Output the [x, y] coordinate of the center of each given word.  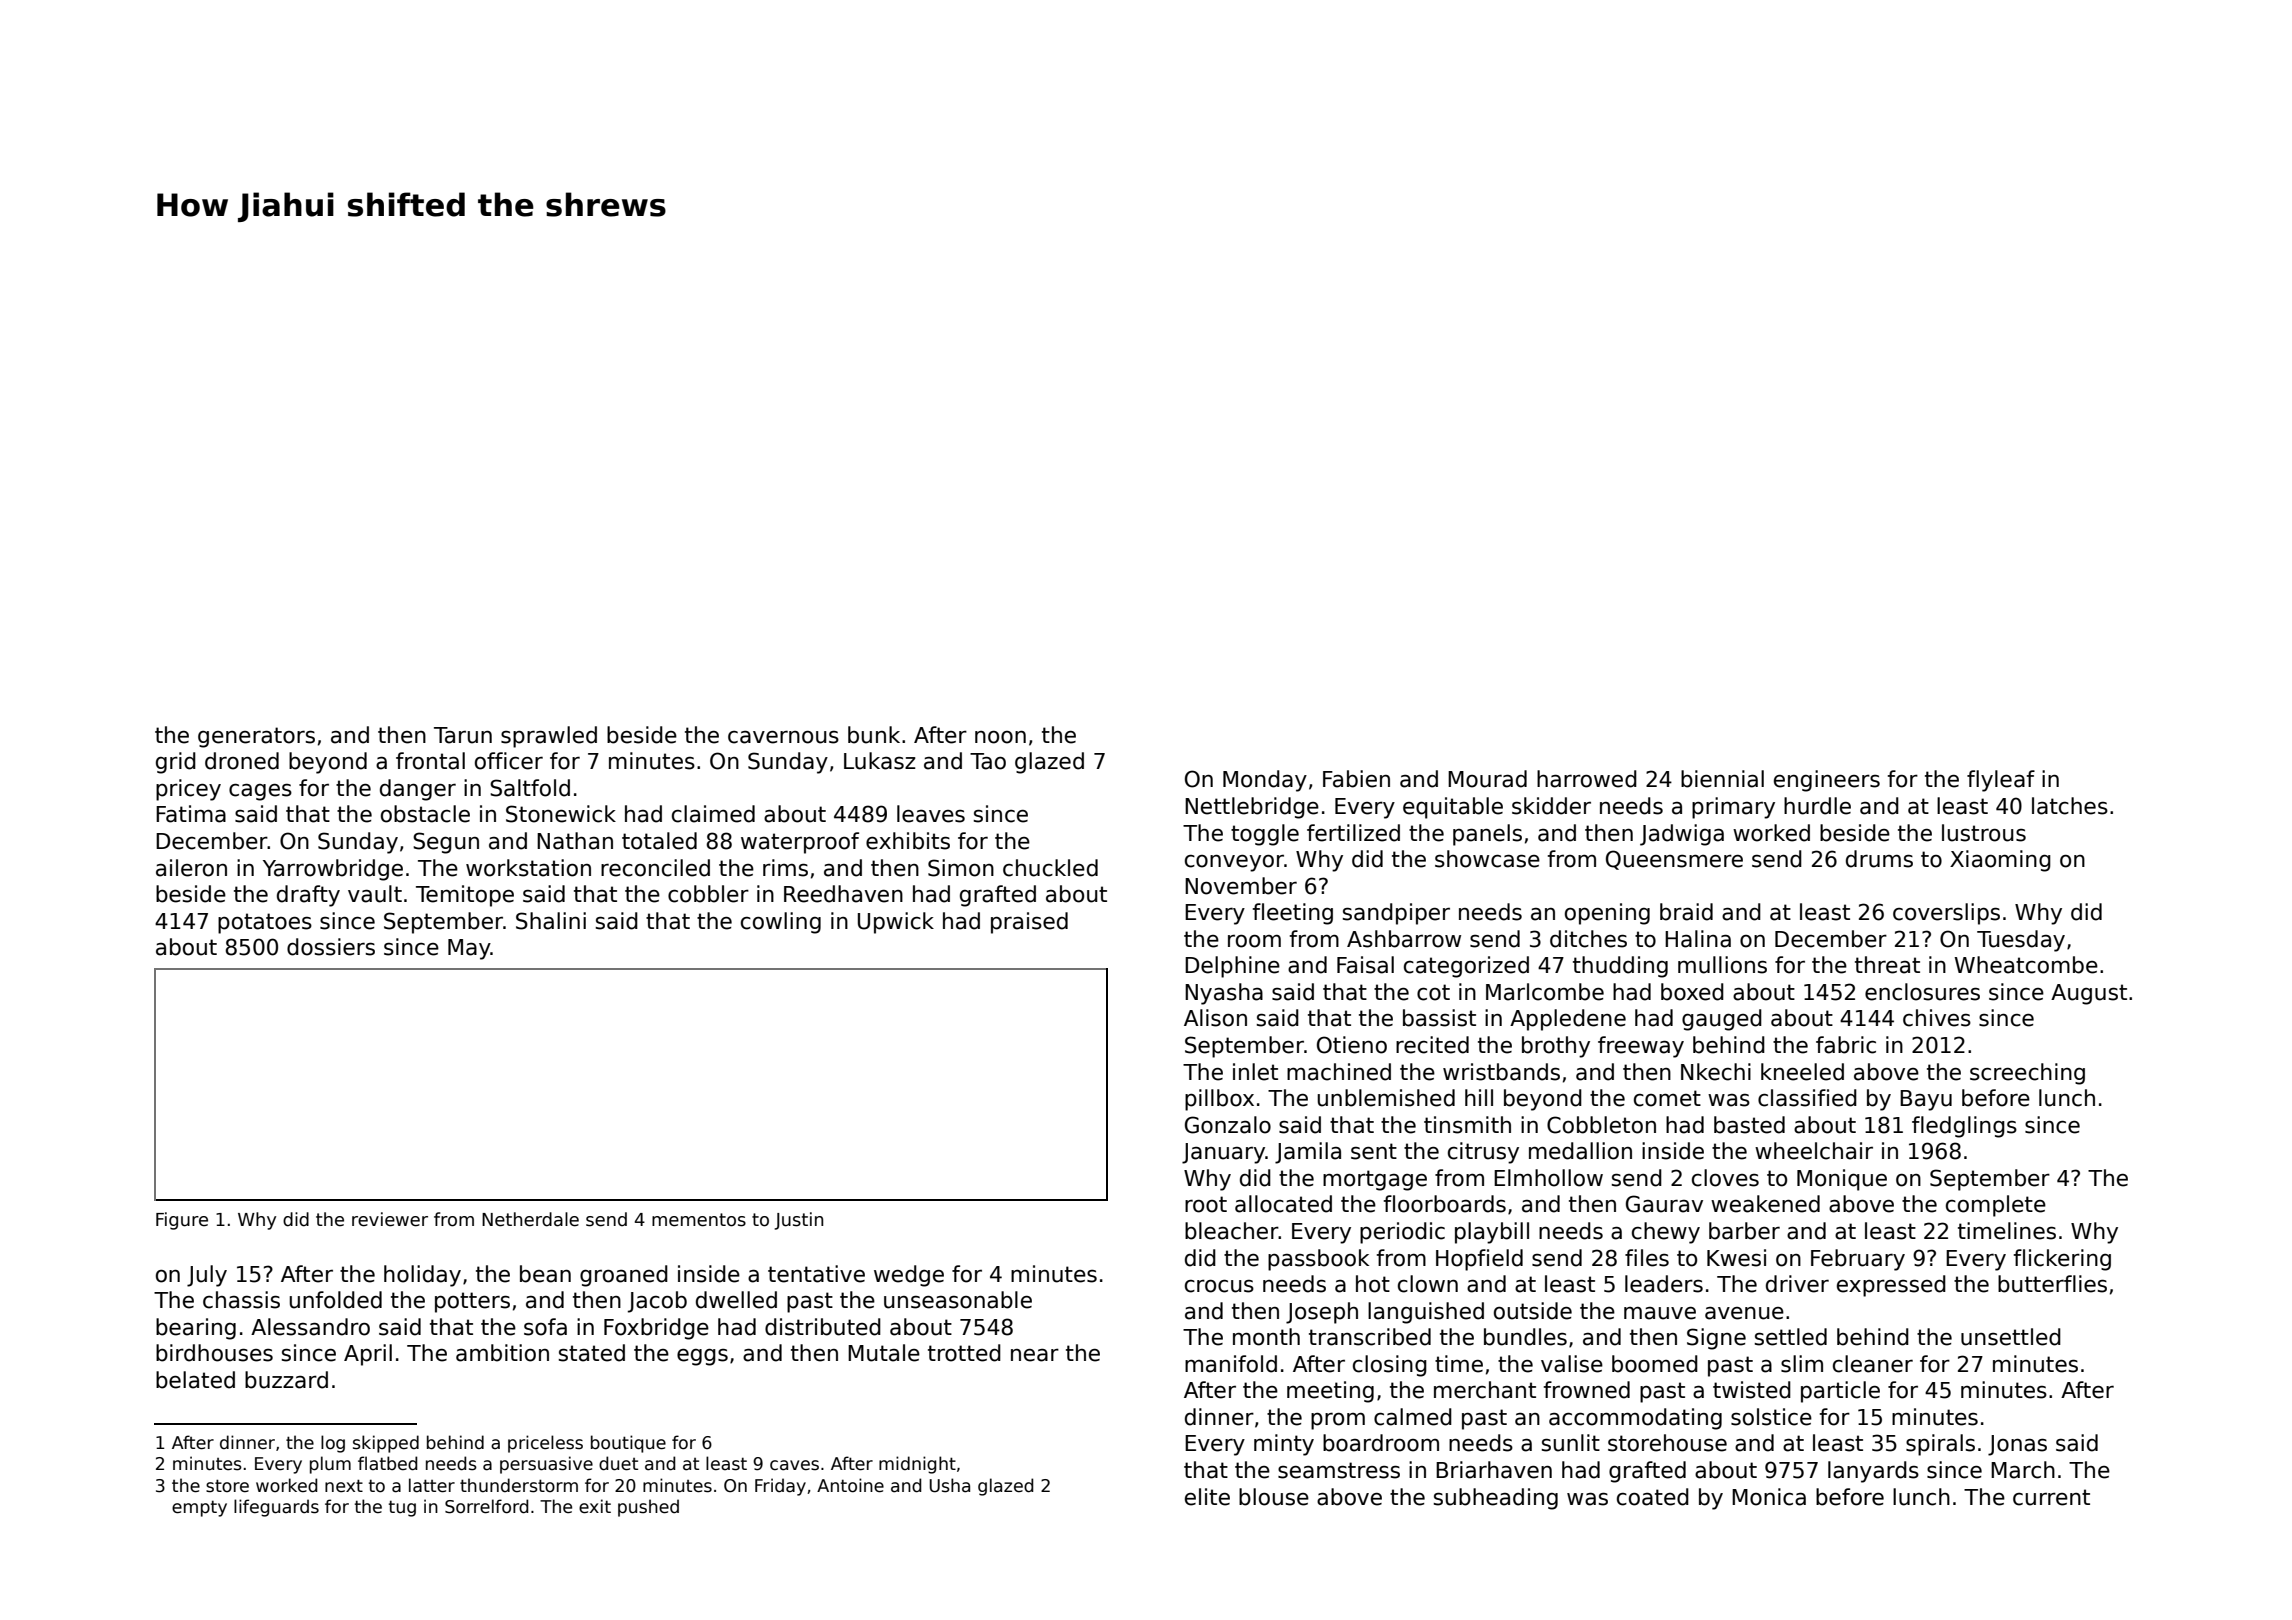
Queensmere [1674, 860]
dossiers [331, 947]
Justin [798, 1221]
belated [195, 1380]
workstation [528, 868]
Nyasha [1224, 994]
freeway [1641, 1047]
